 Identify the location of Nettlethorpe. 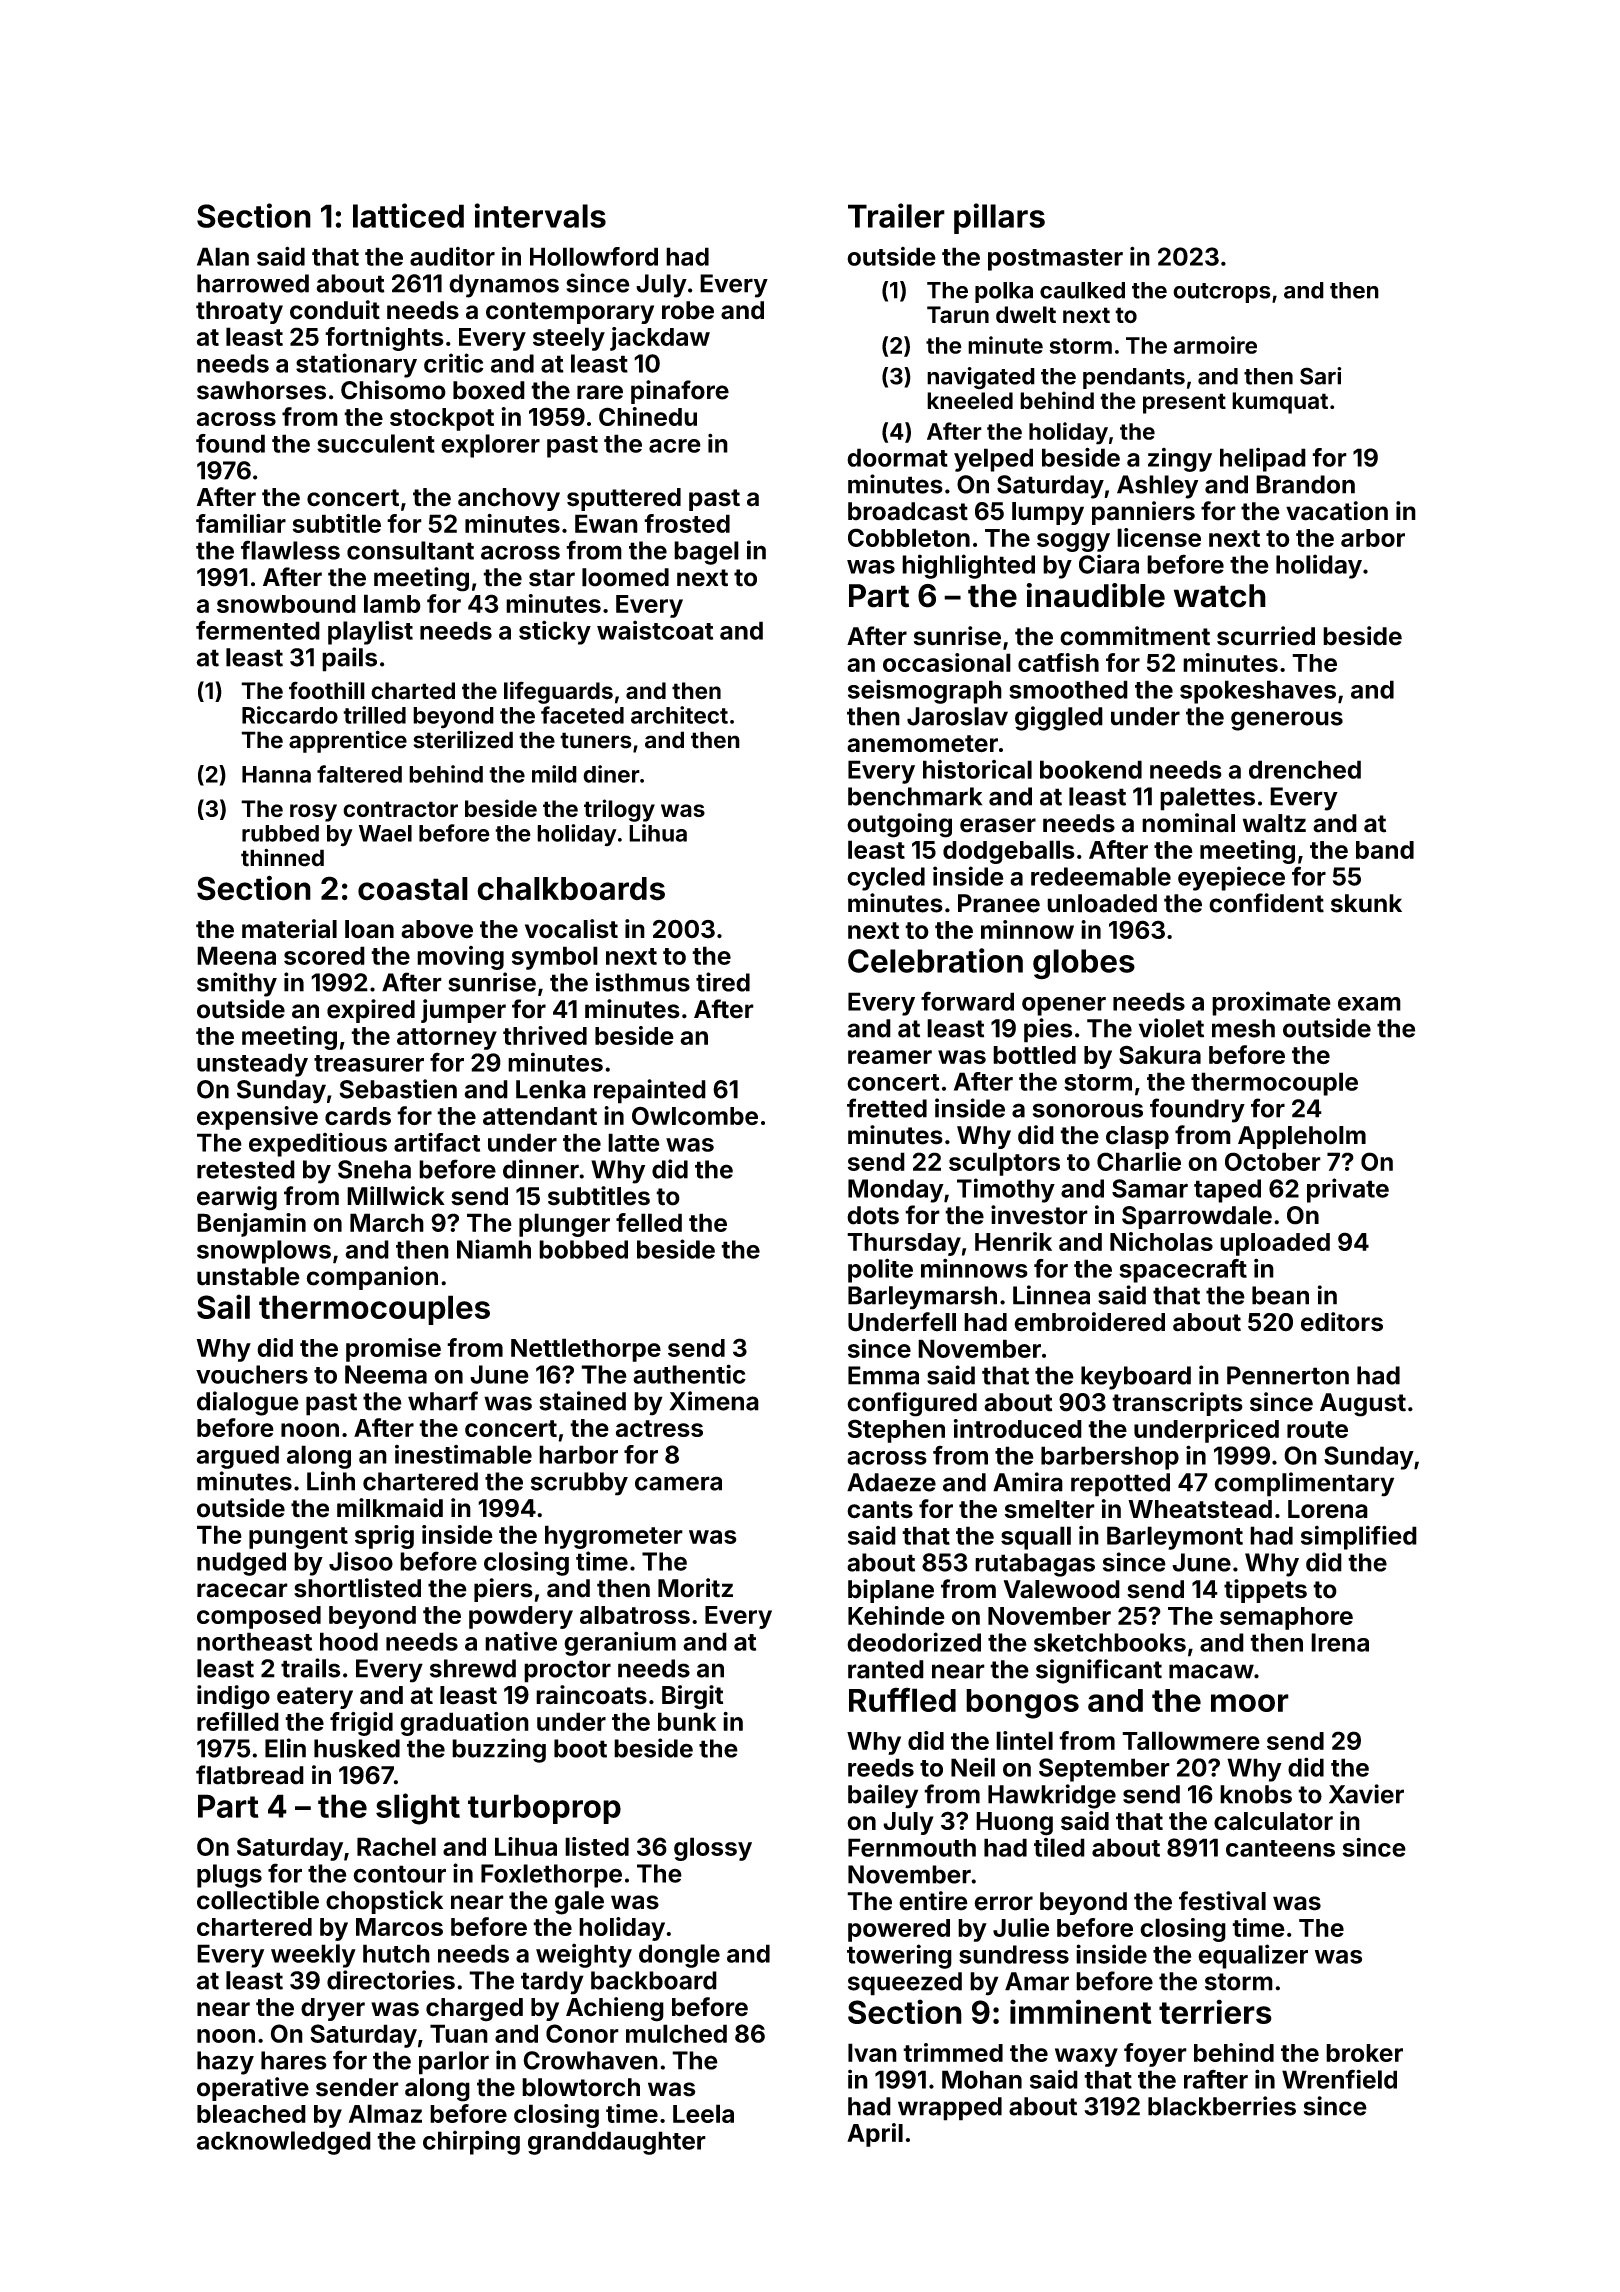
(586, 1350).
